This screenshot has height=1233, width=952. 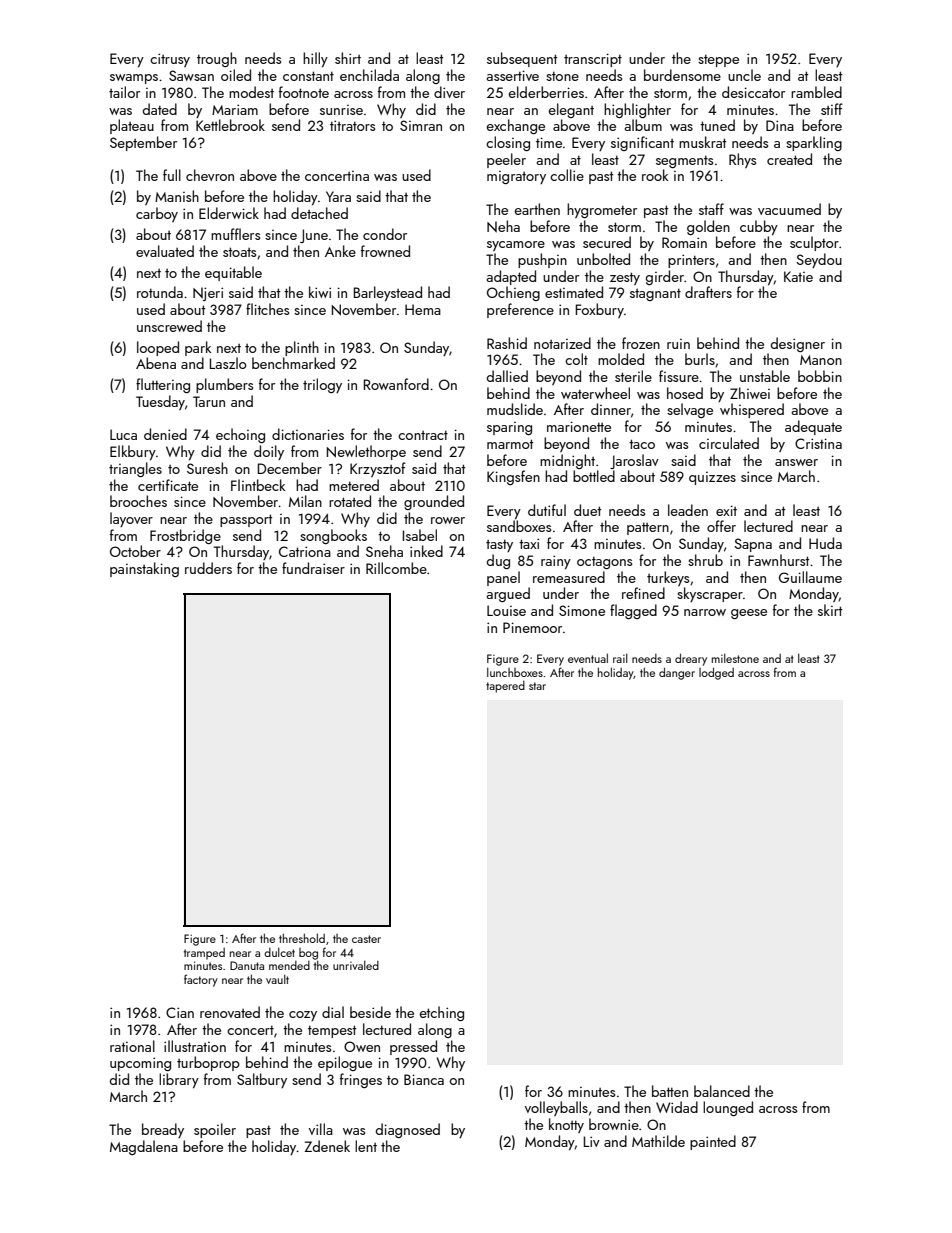 I want to click on etching, so click(x=442, y=1013).
